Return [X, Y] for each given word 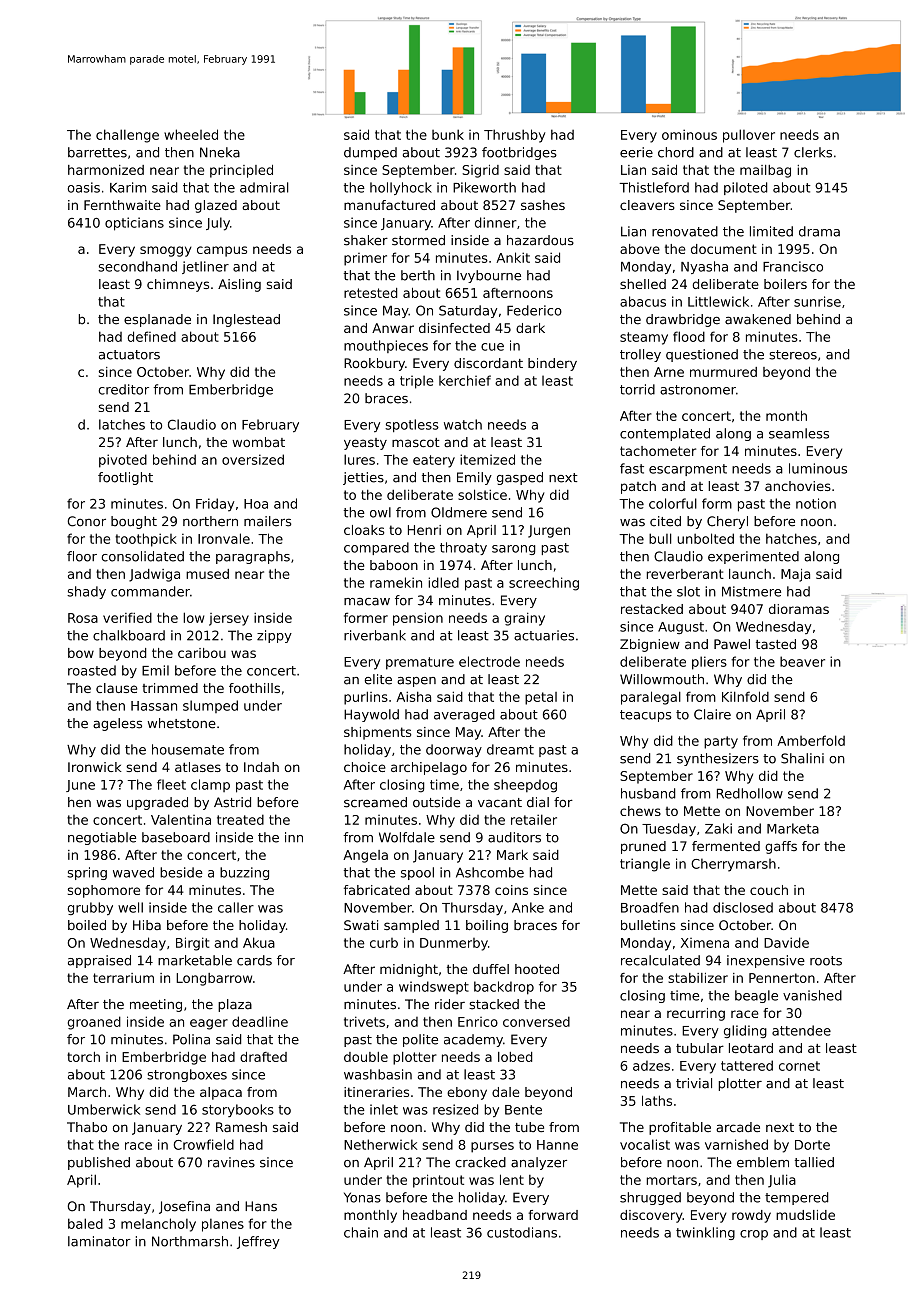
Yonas [362, 1197]
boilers [785, 284]
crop [754, 1235]
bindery [552, 364]
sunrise [817, 301]
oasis [83, 187]
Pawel [732, 644]
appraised [99, 961]
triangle [645, 865]
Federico [534, 310]
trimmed [170, 688]
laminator [99, 1241]
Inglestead [246, 320]
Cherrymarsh [733, 865]
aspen [416, 682]
